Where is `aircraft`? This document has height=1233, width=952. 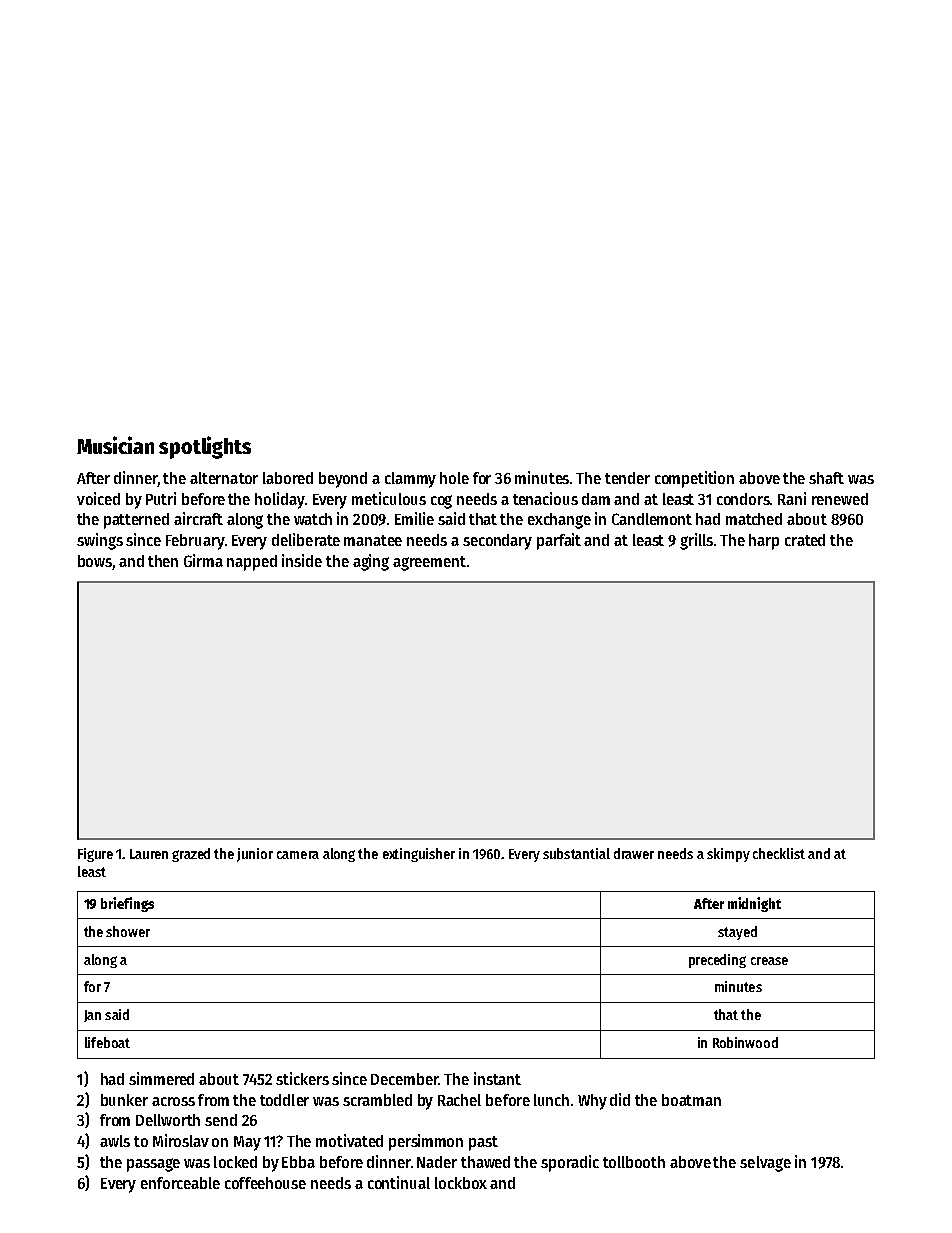
aircraft is located at coordinates (198, 518).
